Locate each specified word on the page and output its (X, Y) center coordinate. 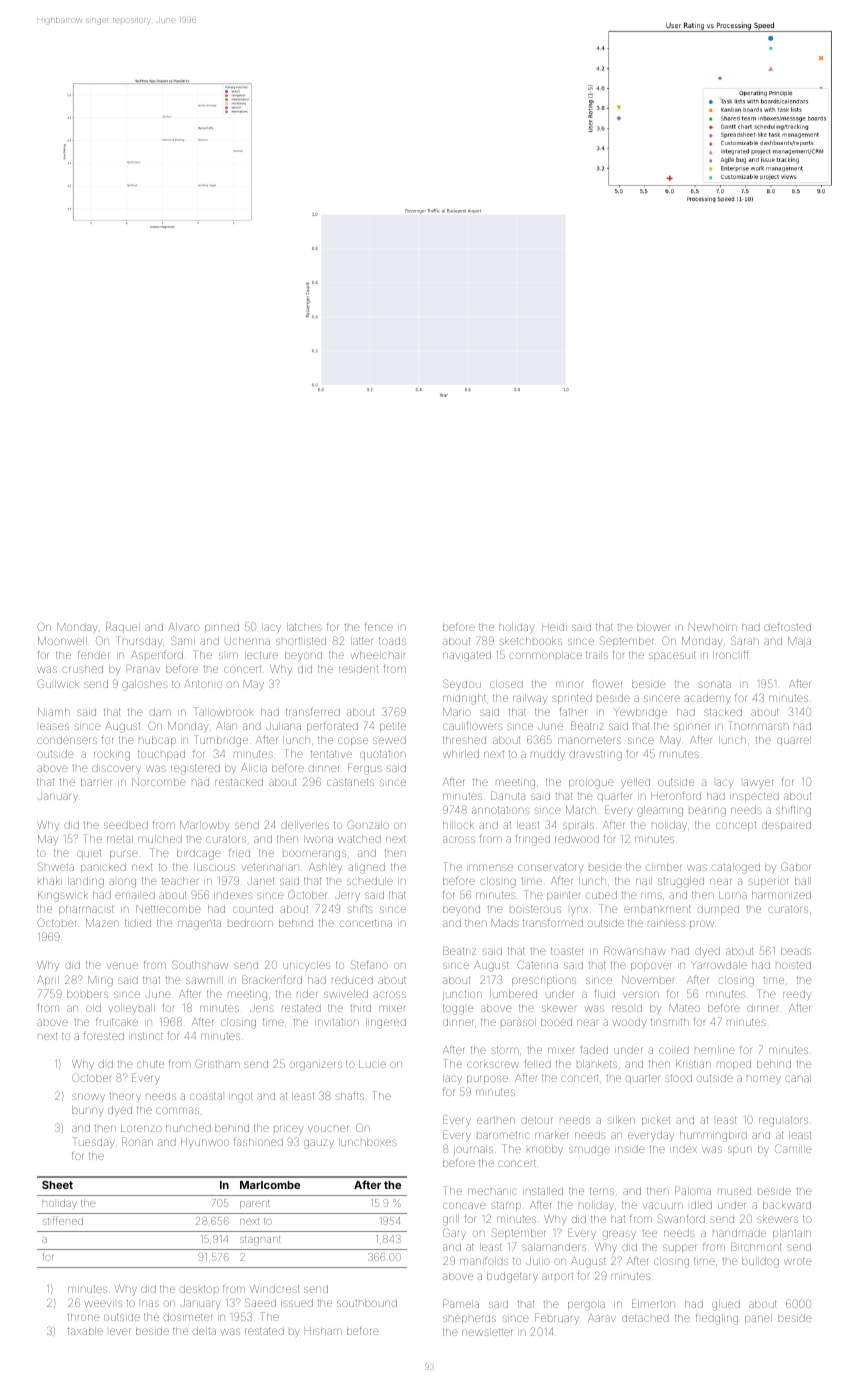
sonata (715, 684)
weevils (103, 1303)
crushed (83, 669)
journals (473, 1150)
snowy (88, 1097)
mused (734, 1191)
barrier (96, 782)
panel (758, 1319)
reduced (352, 980)
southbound (367, 1303)
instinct (146, 1036)
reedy (797, 995)
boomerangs (314, 855)
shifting (793, 811)
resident (358, 669)
